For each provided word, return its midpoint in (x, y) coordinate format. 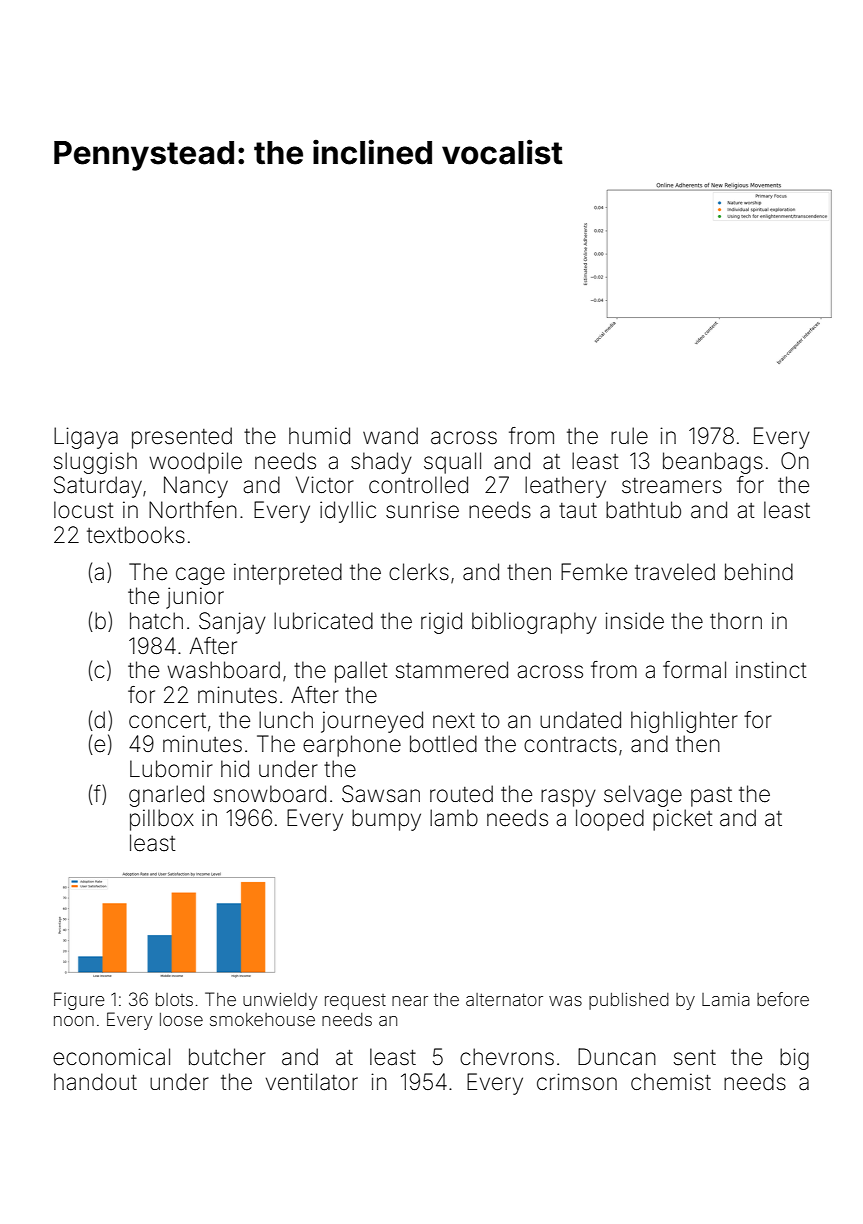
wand (390, 436)
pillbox (162, 820)
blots (174, 999)
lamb (454, 818)
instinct (771, 670)
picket (683, 820)
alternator (504, 999)
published (629, 1001)
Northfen (193, 510)
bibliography (534, 623)
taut (578, 511)
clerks (419, 572)
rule (629, 436)
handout (95, 1082)
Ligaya (86, 438)
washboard (223, 670)
